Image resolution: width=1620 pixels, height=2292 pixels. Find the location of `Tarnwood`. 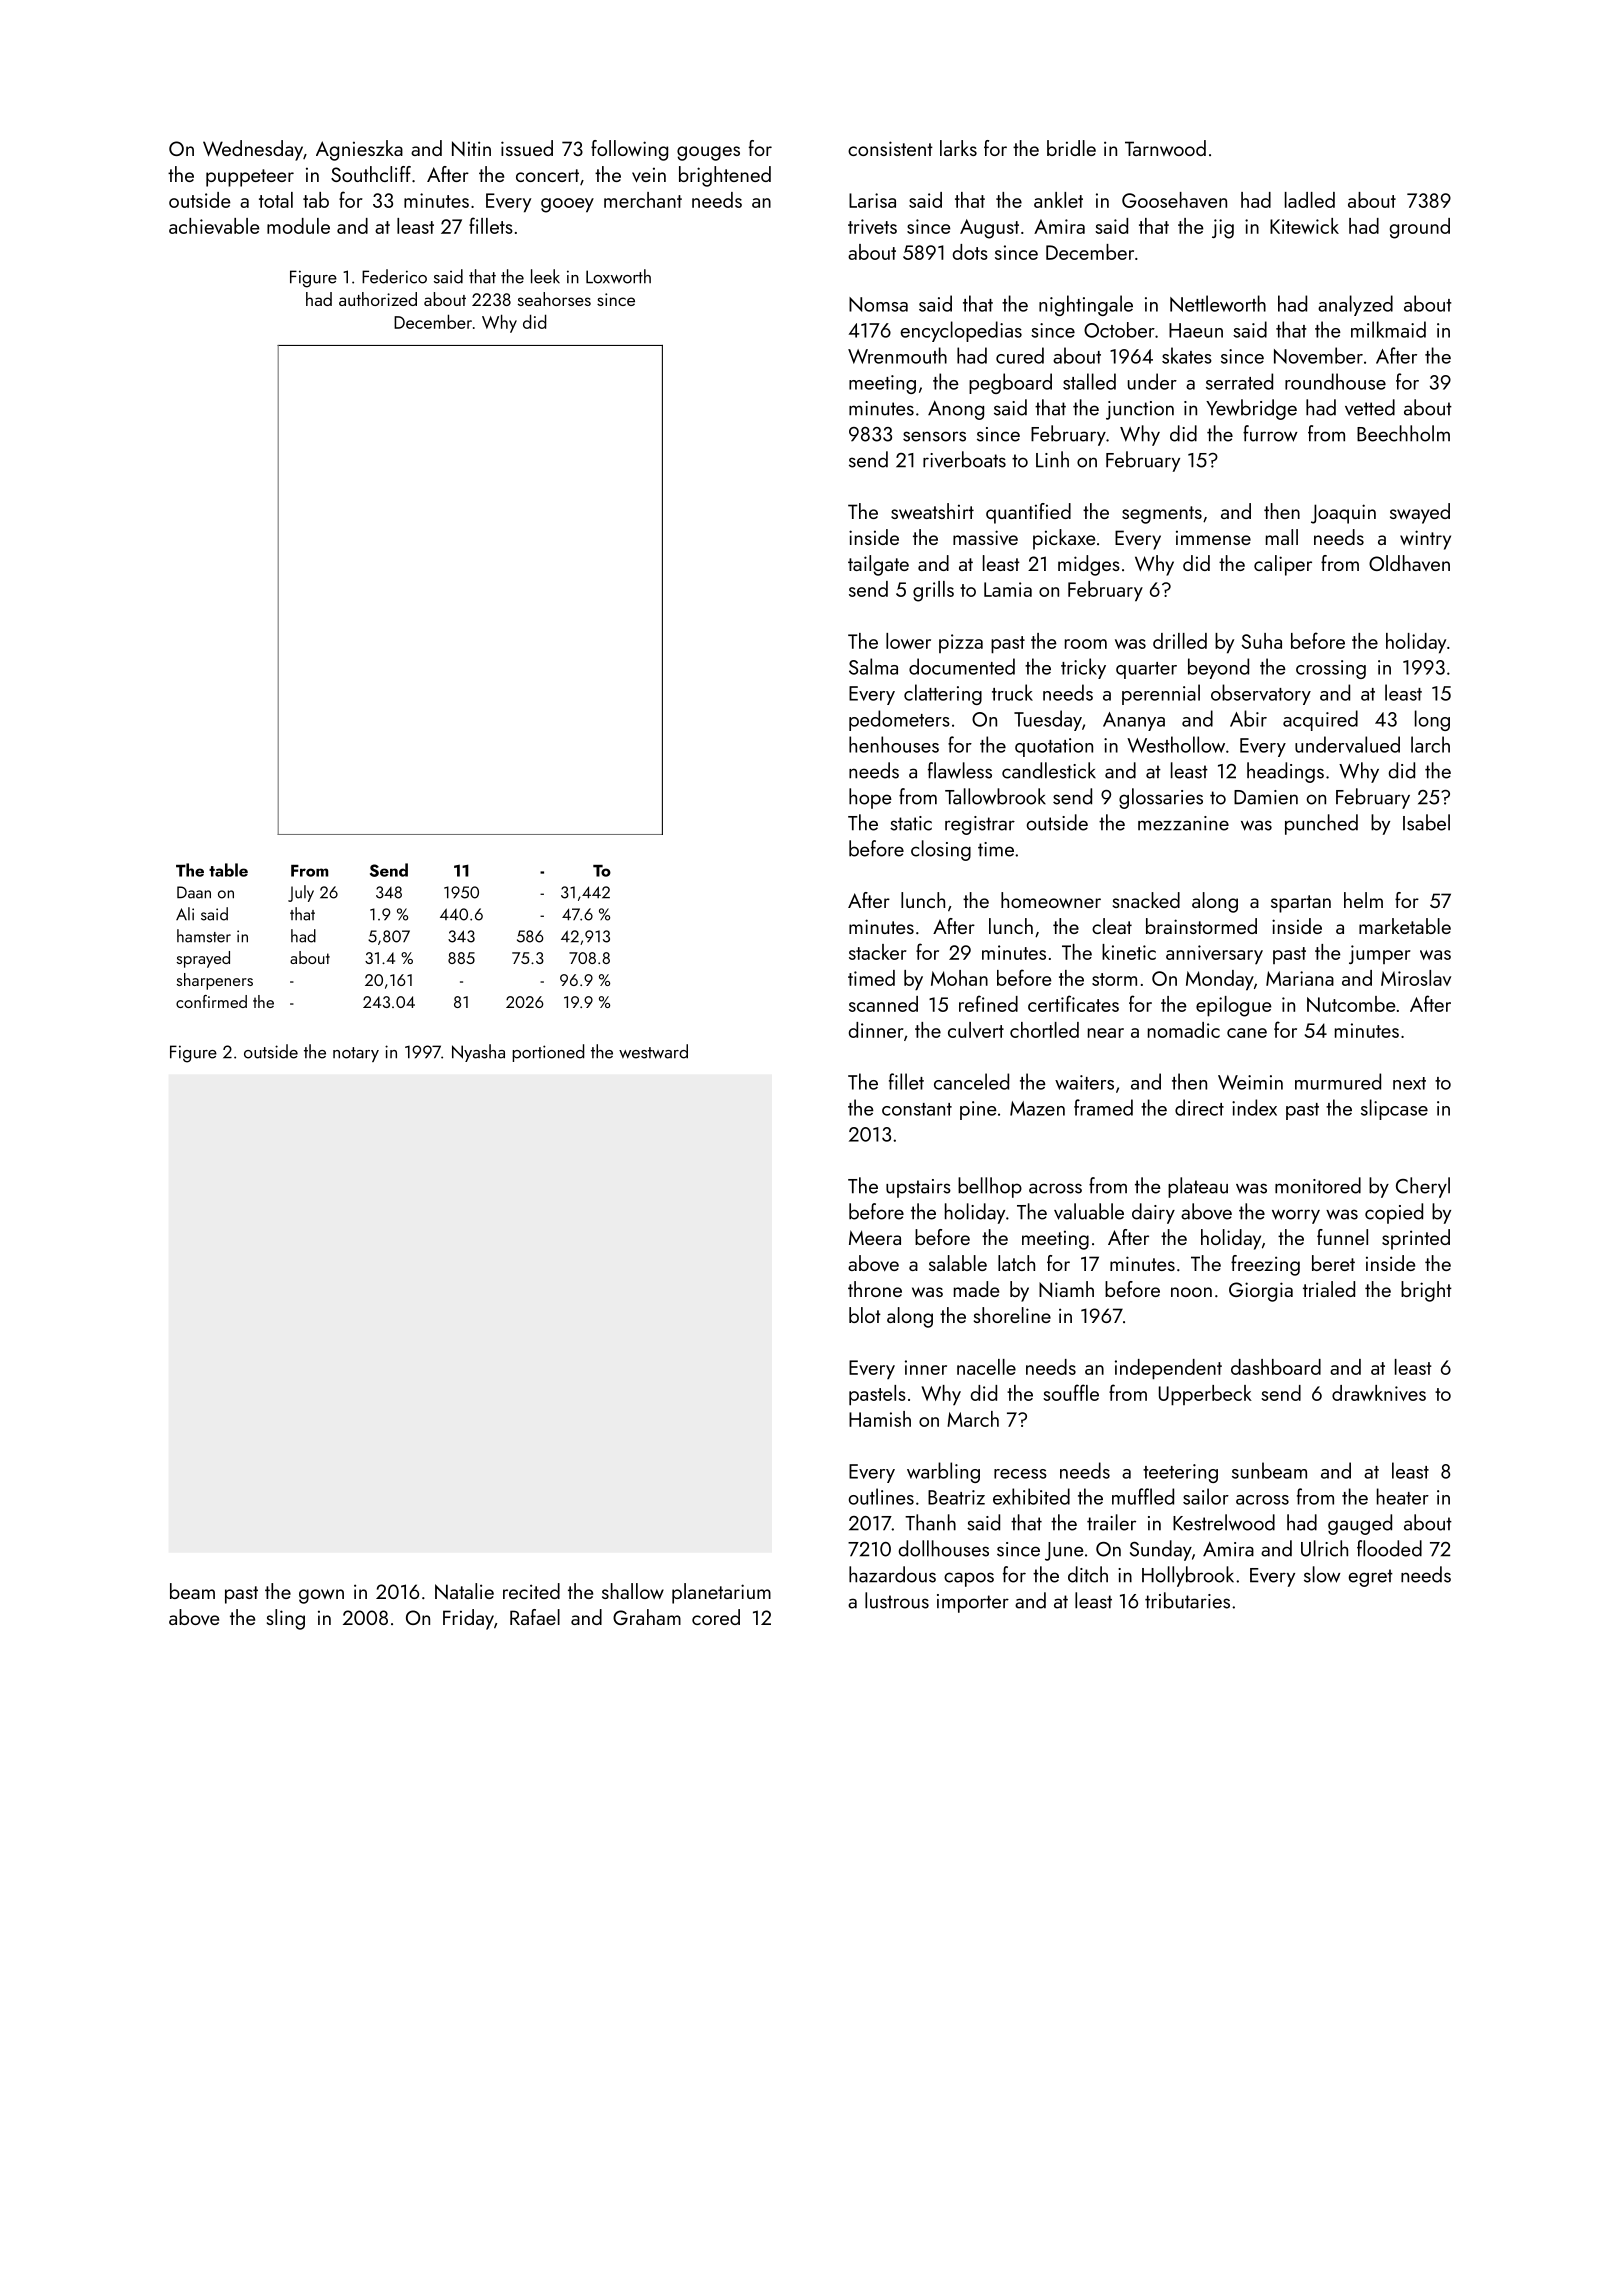

Tarnwood is located at coordinates (1165, 148).
